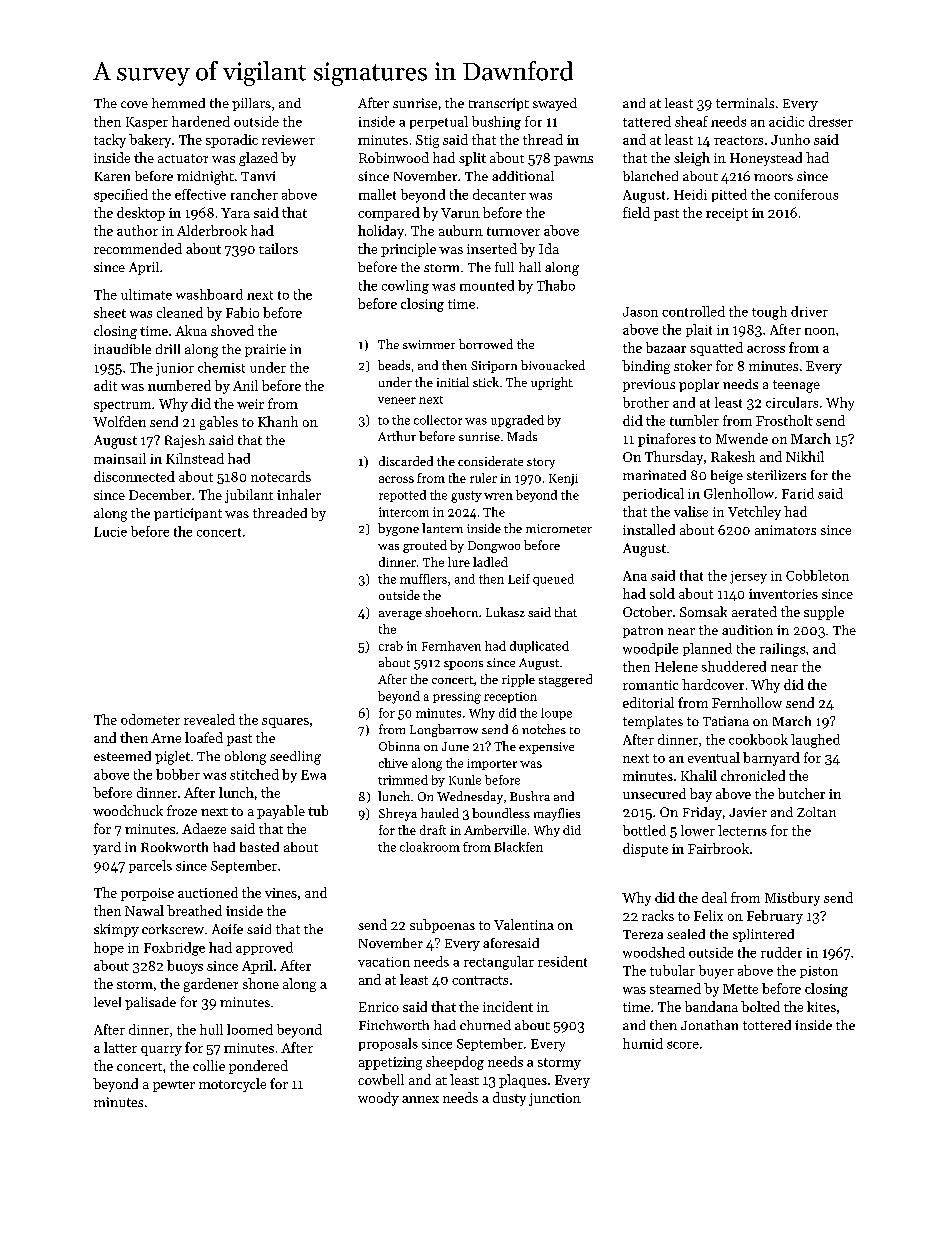 The image size is (952, 1233). I want to click on pillars, so click(251, 104).
